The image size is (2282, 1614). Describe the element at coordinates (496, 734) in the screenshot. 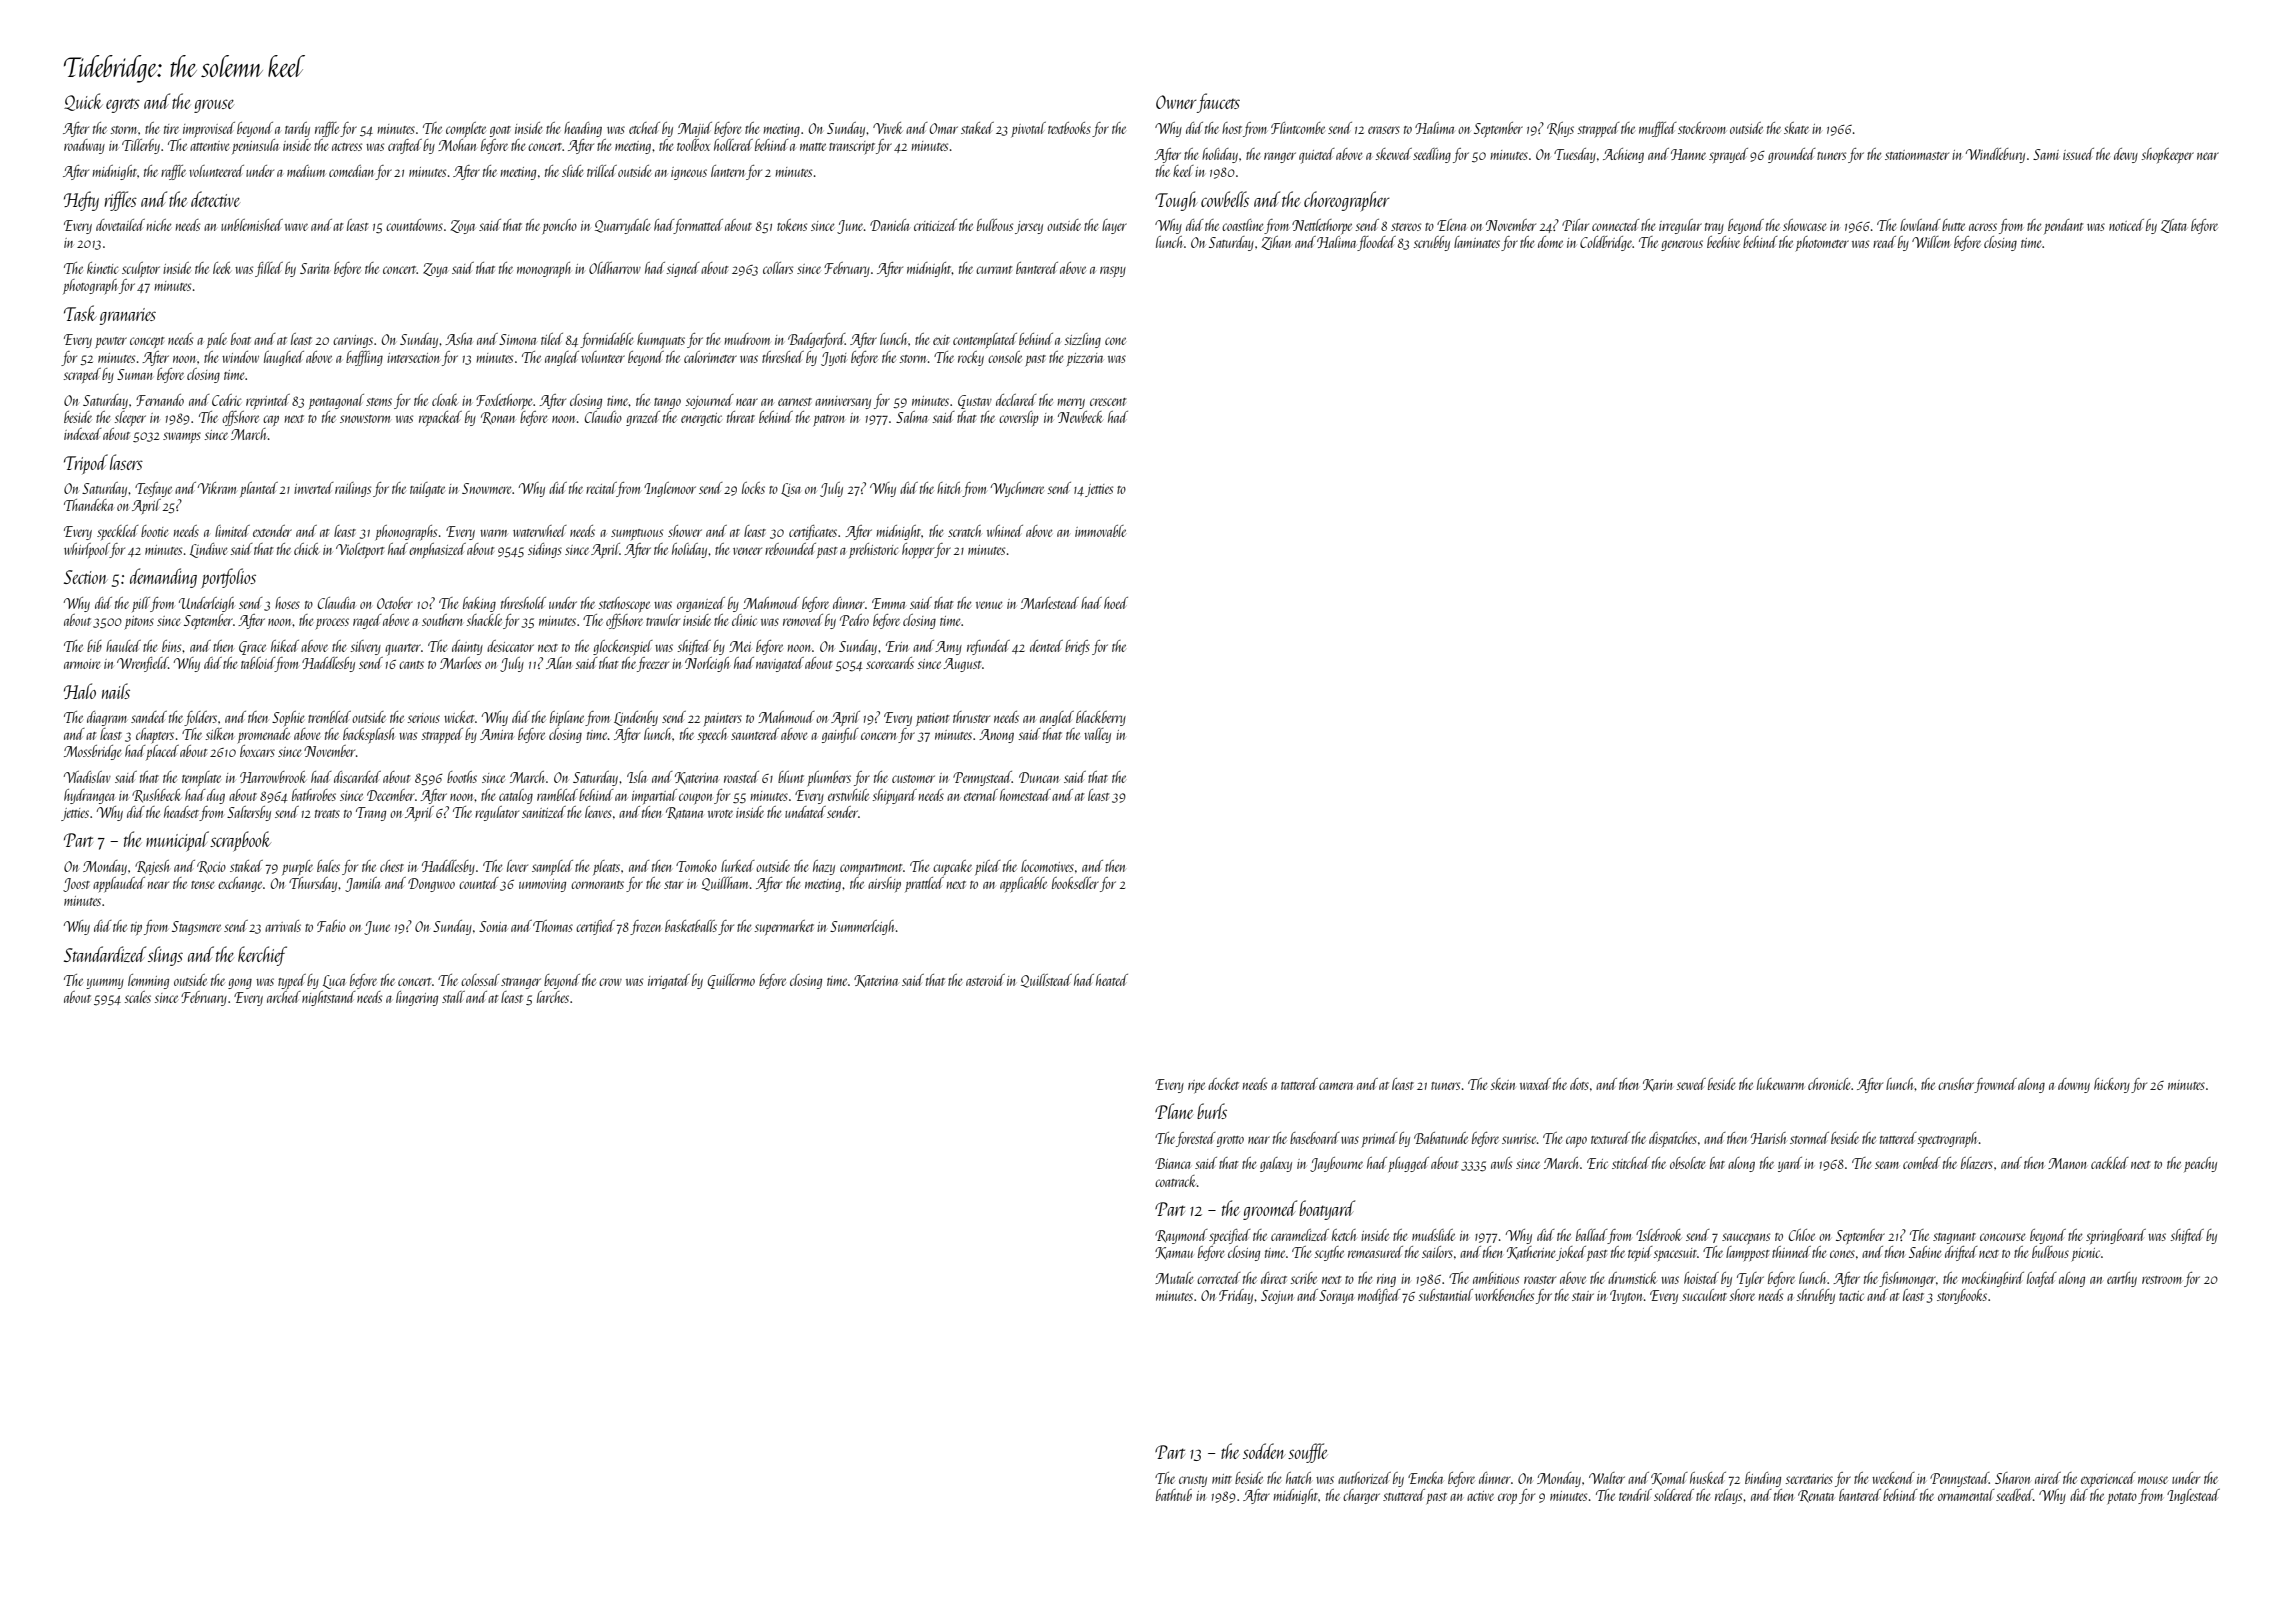

I see `Amira` at that location.
